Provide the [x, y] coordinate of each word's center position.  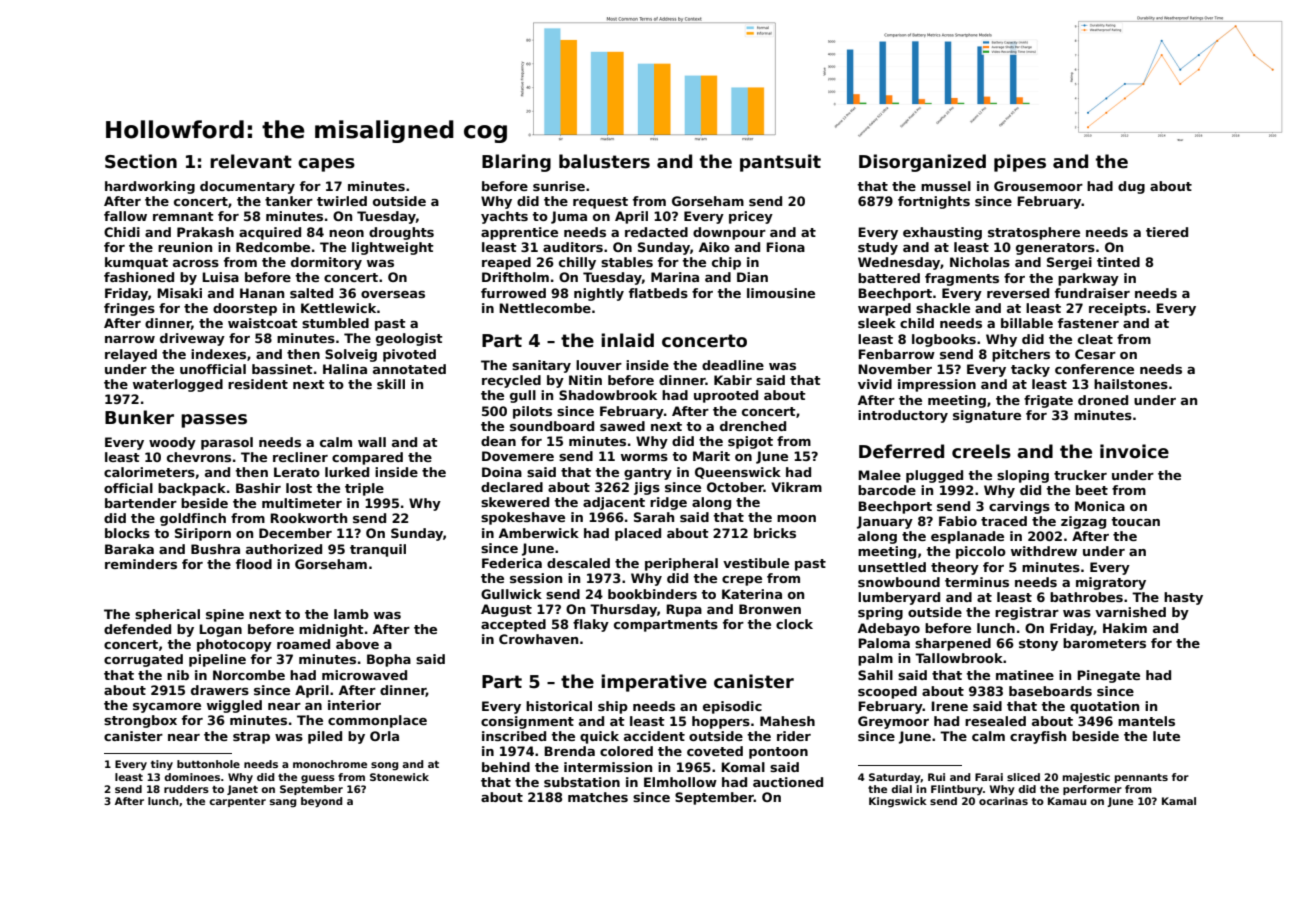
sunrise [559, 186]
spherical [167, 615]
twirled [342, 201]
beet [1092, 490]
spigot [750, 442]
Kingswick [898, 802]
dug [1131, 187]
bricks [775, 533]
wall [372, 442]
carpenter [237, 802]
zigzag [1083, 522]
